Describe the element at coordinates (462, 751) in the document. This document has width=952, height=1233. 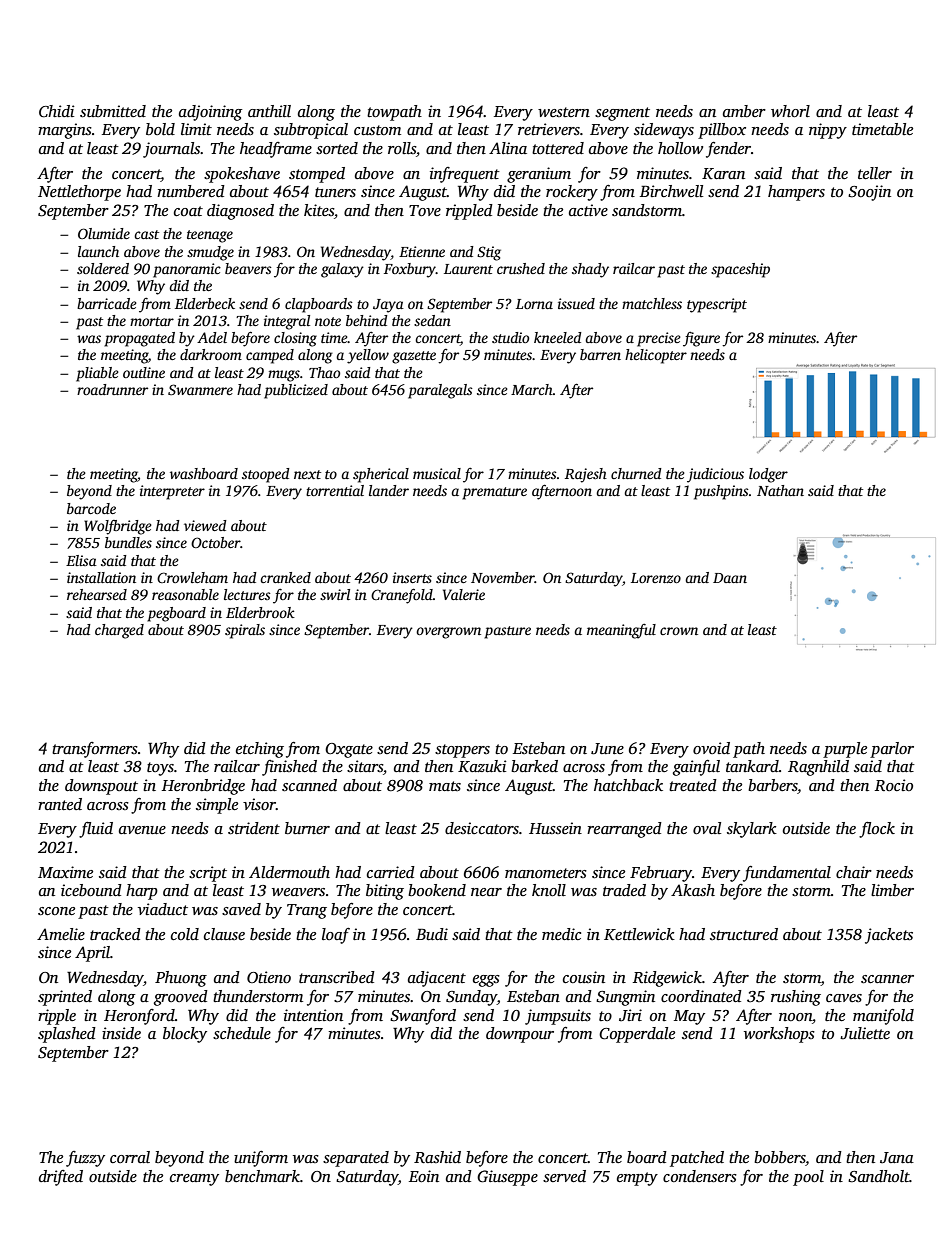
I see `stoppers` at that location.
